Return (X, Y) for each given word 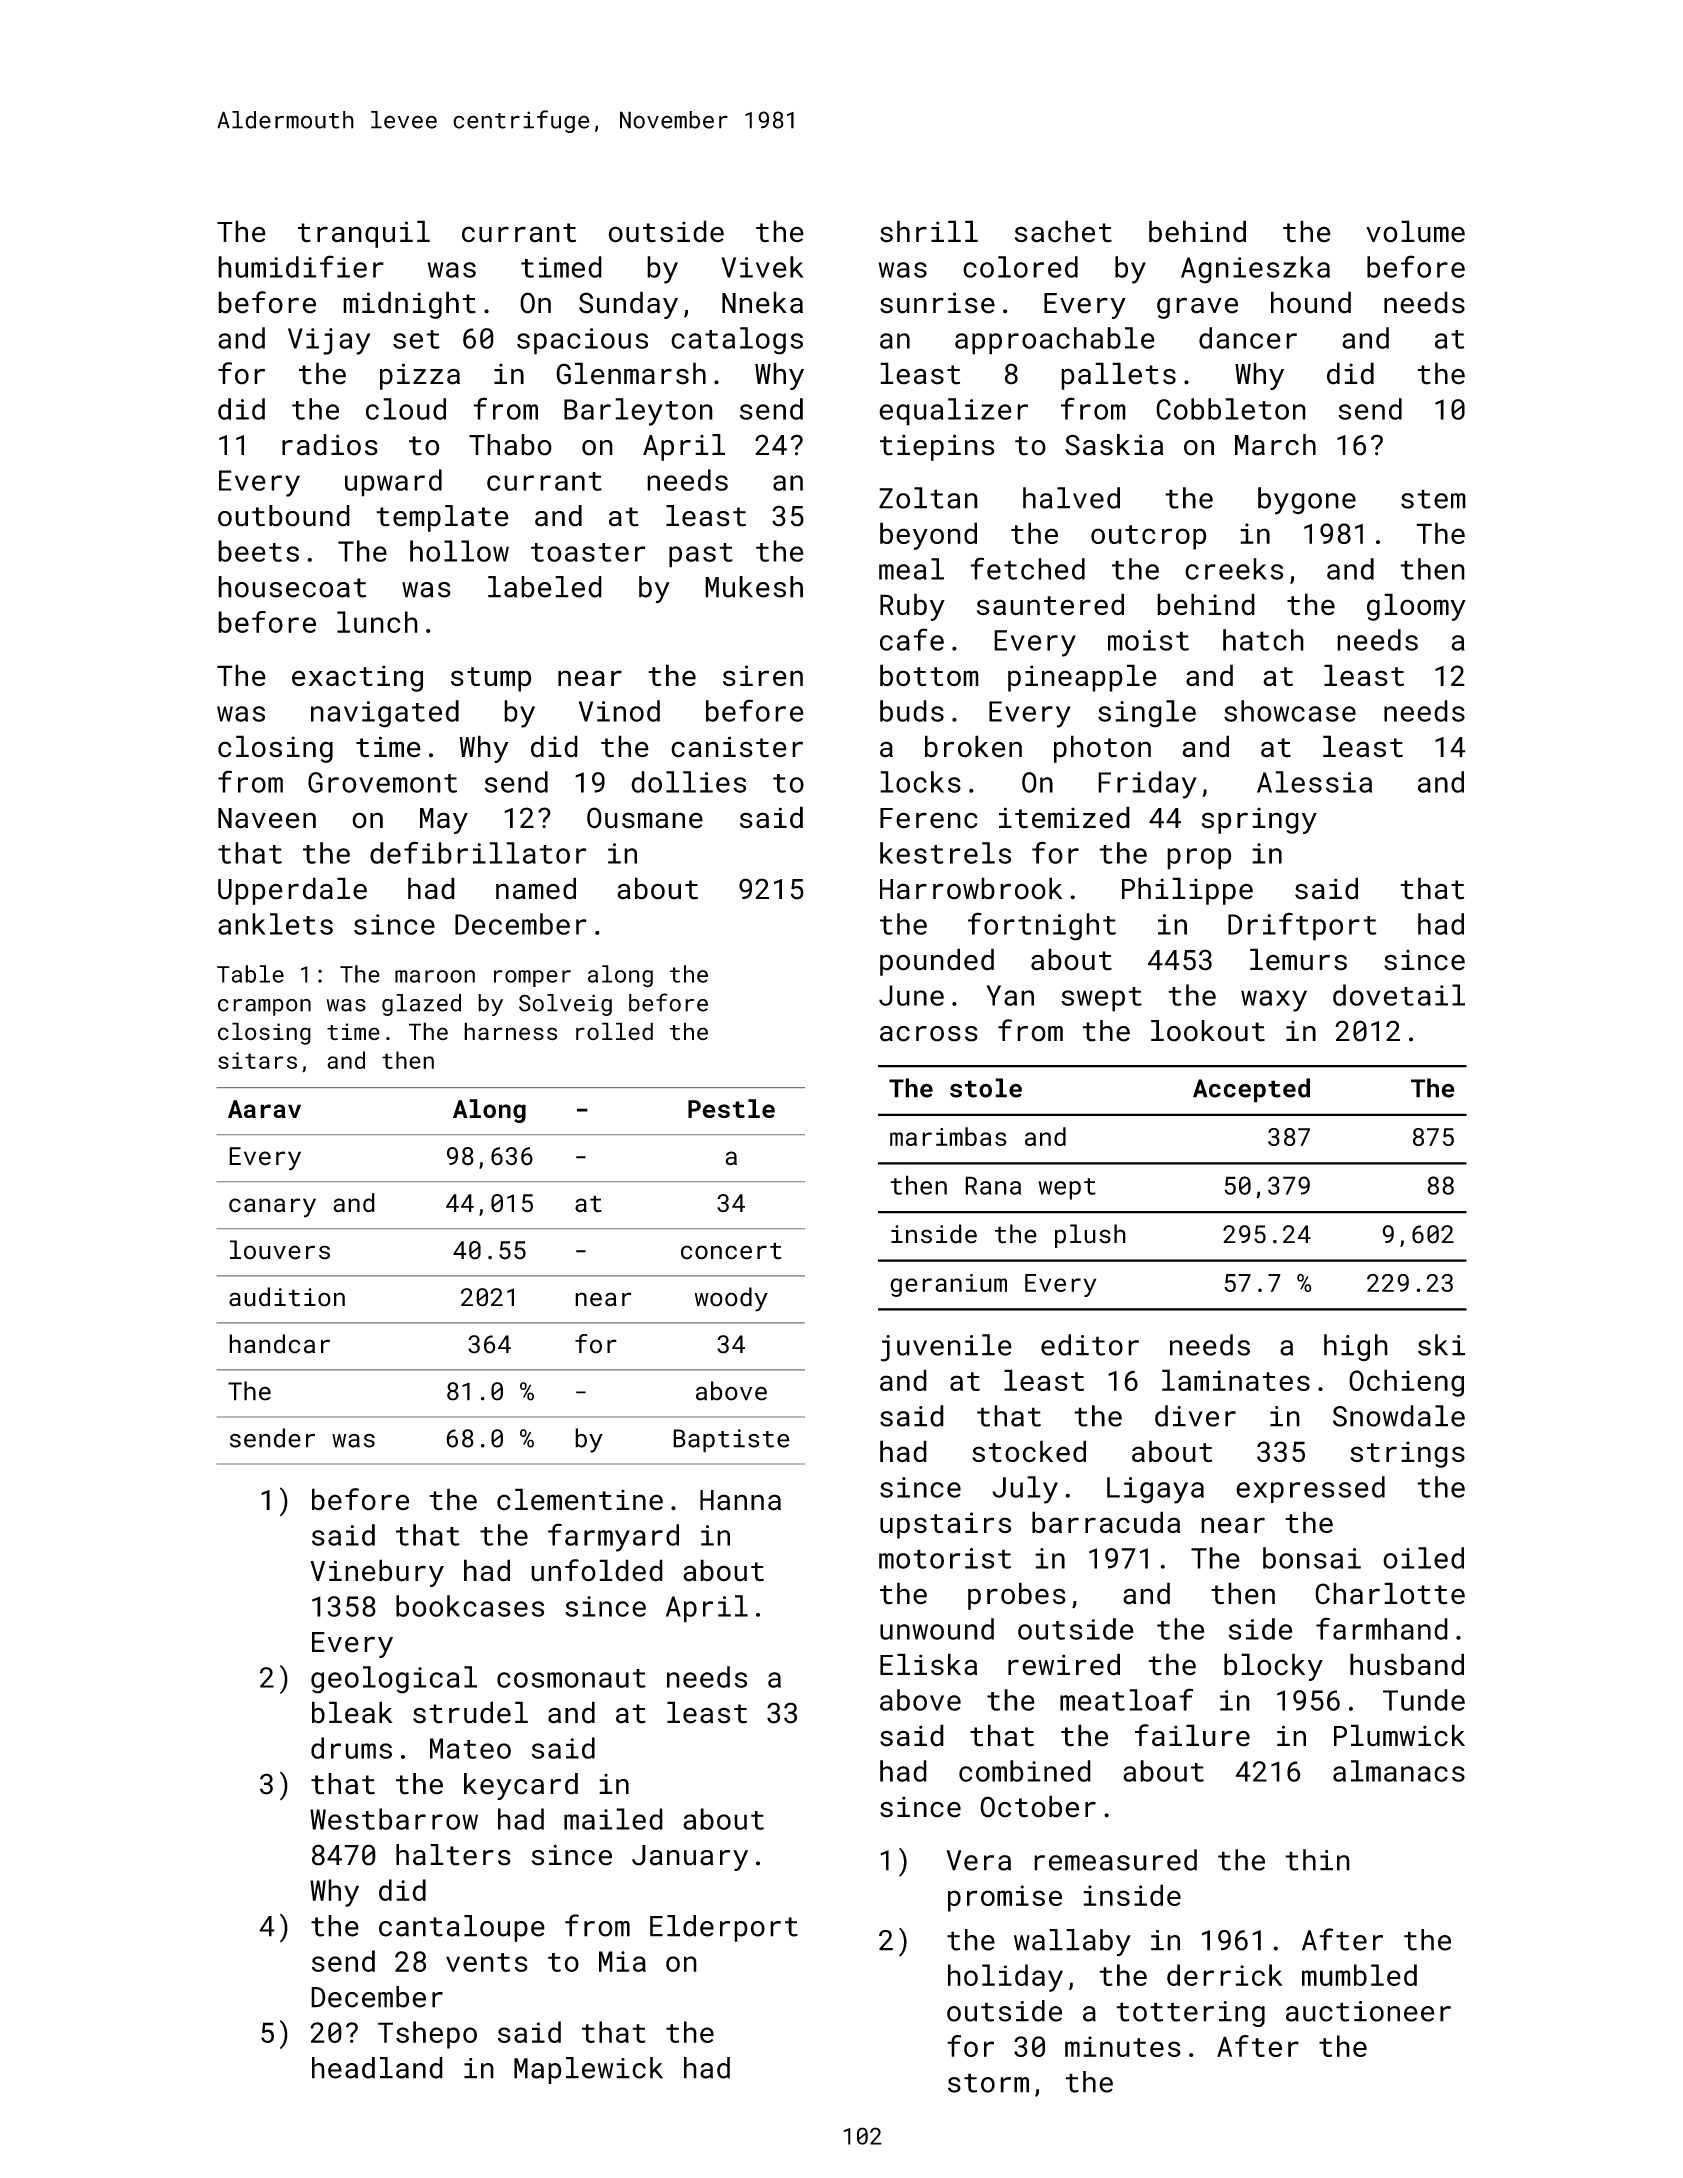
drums (351, 1748)
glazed (421, 1005)
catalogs (737, 341)
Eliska (929, 1664)
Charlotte (1390, 1593)
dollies (688, 782)
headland (377, 2068)
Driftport (1302, 926)
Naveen (267, 818)
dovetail (1399, 995)
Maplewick (588, 2070)
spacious (582, 341)
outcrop (1149, 537)
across (929, 1034)
